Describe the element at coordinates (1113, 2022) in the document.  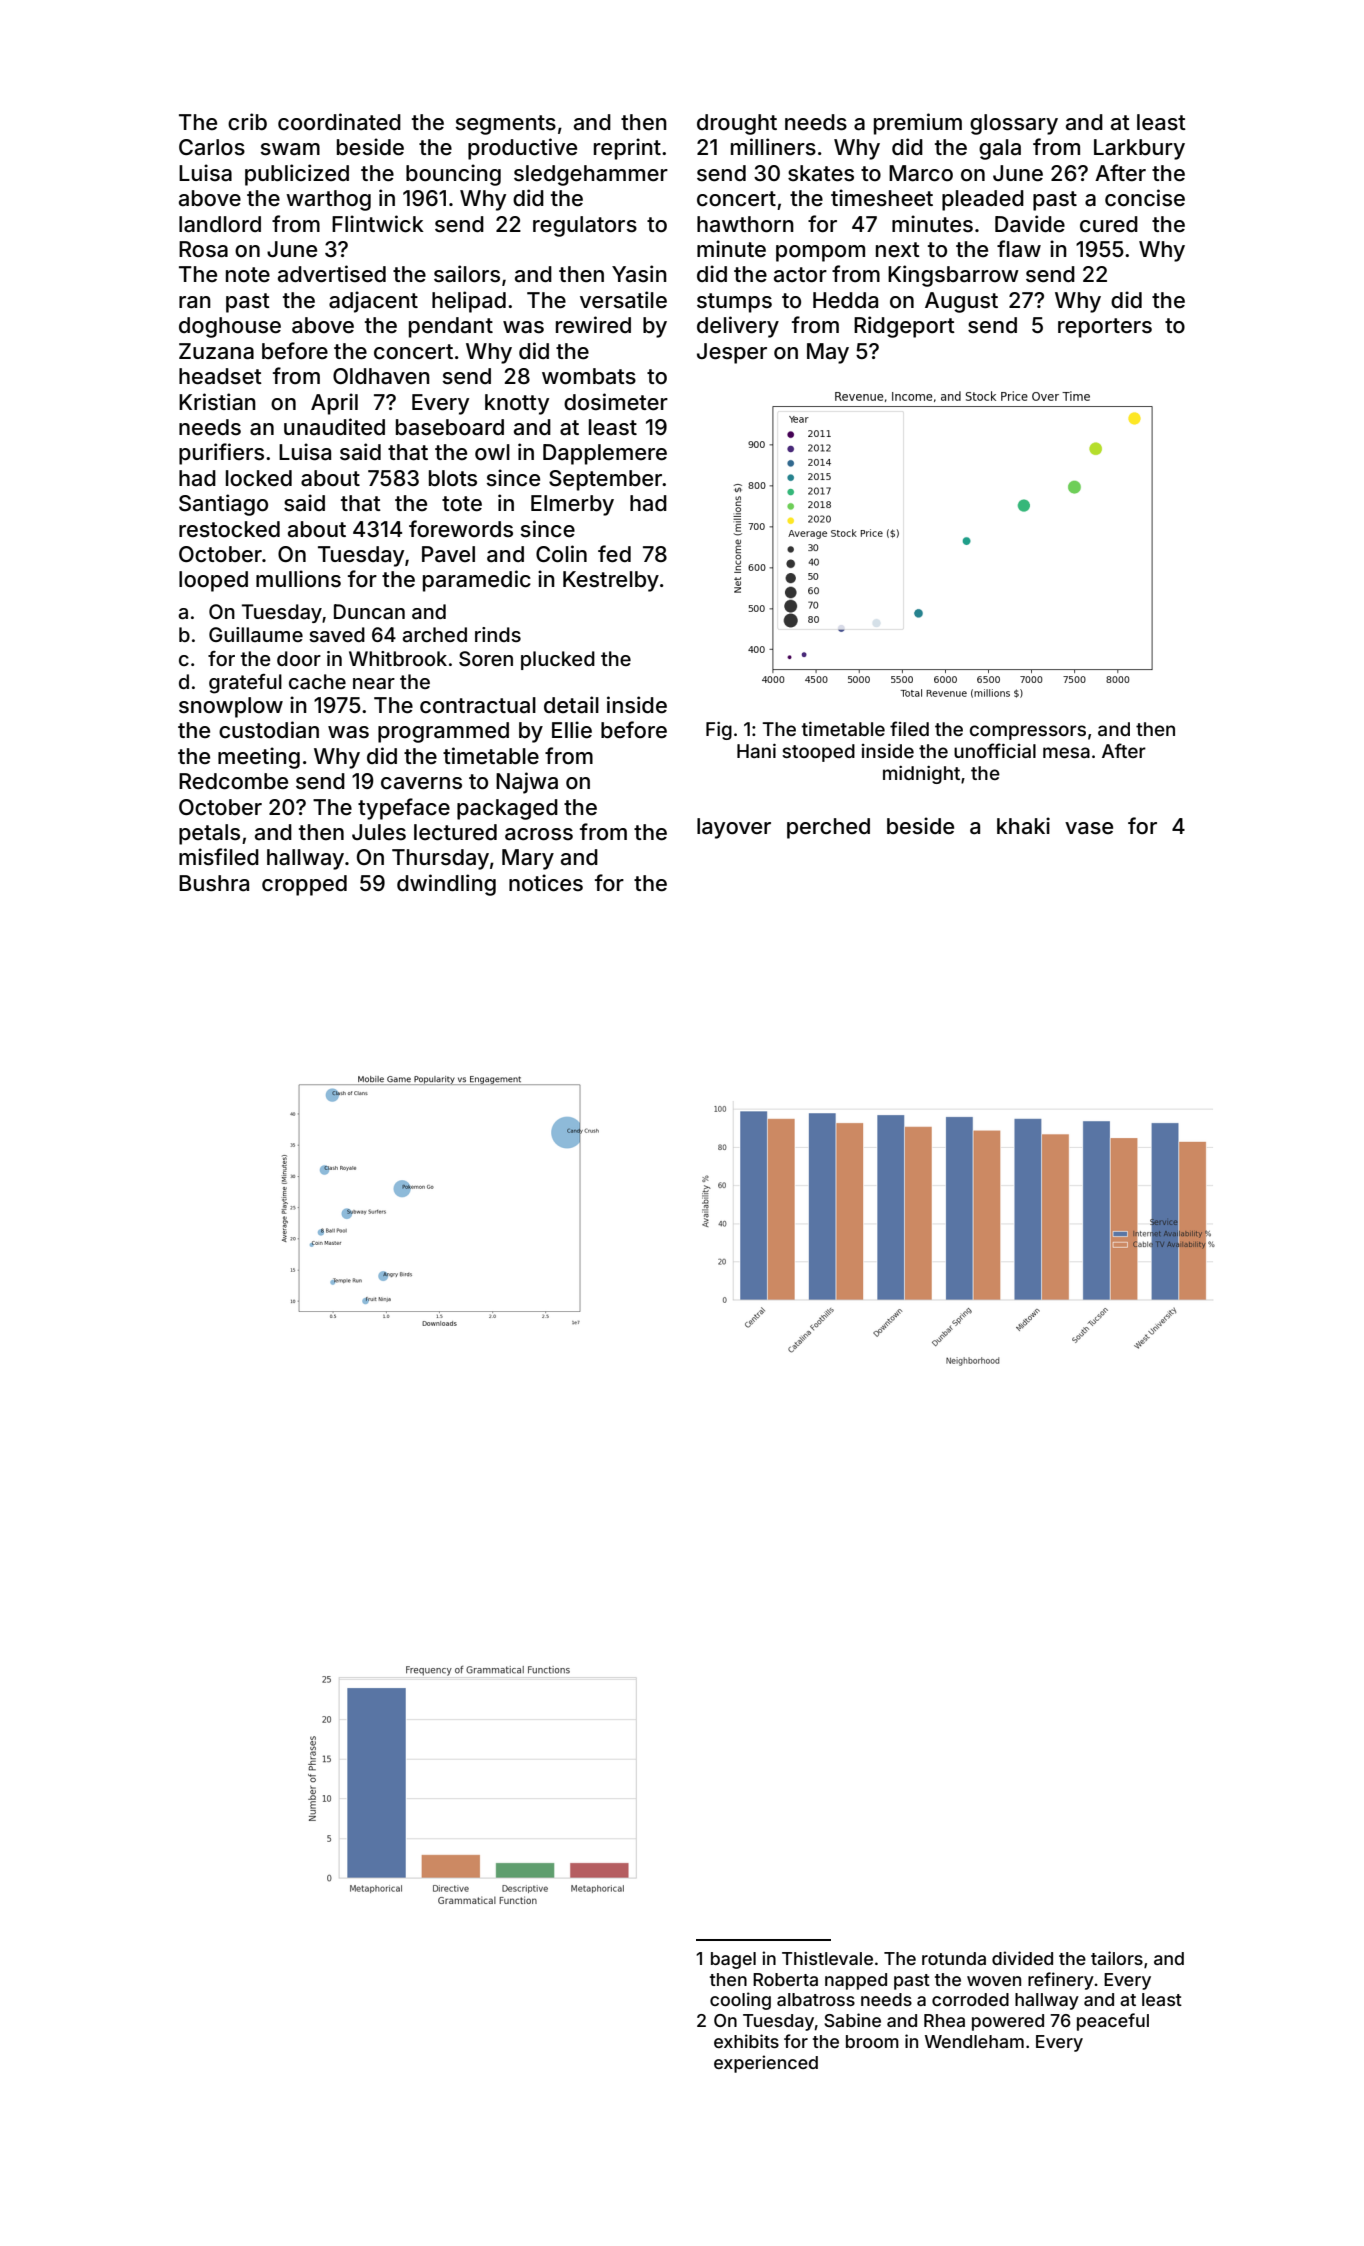
I see `peaceful` at that location.
